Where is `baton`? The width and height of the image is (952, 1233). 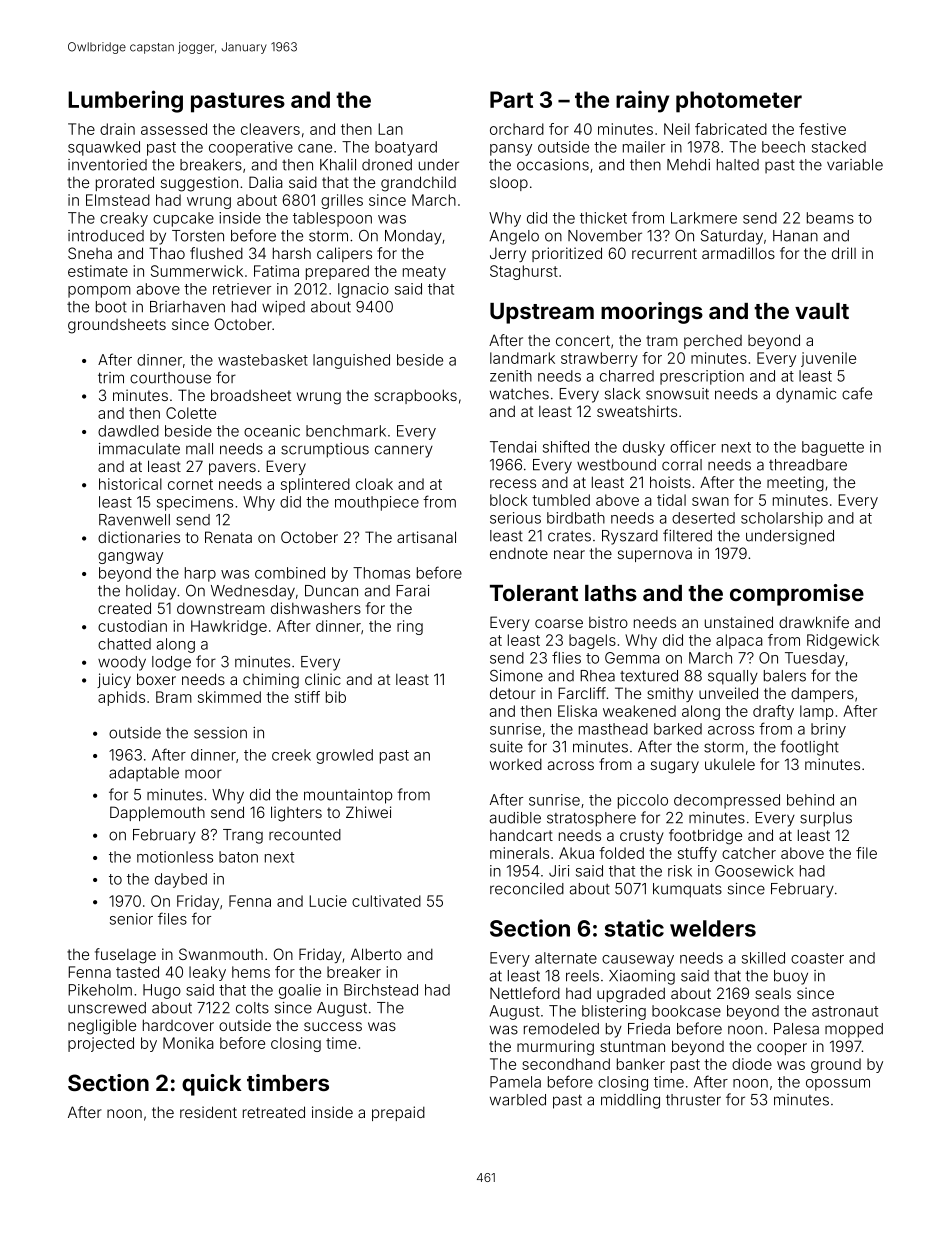
baton is located at coordinates (238, 857).
